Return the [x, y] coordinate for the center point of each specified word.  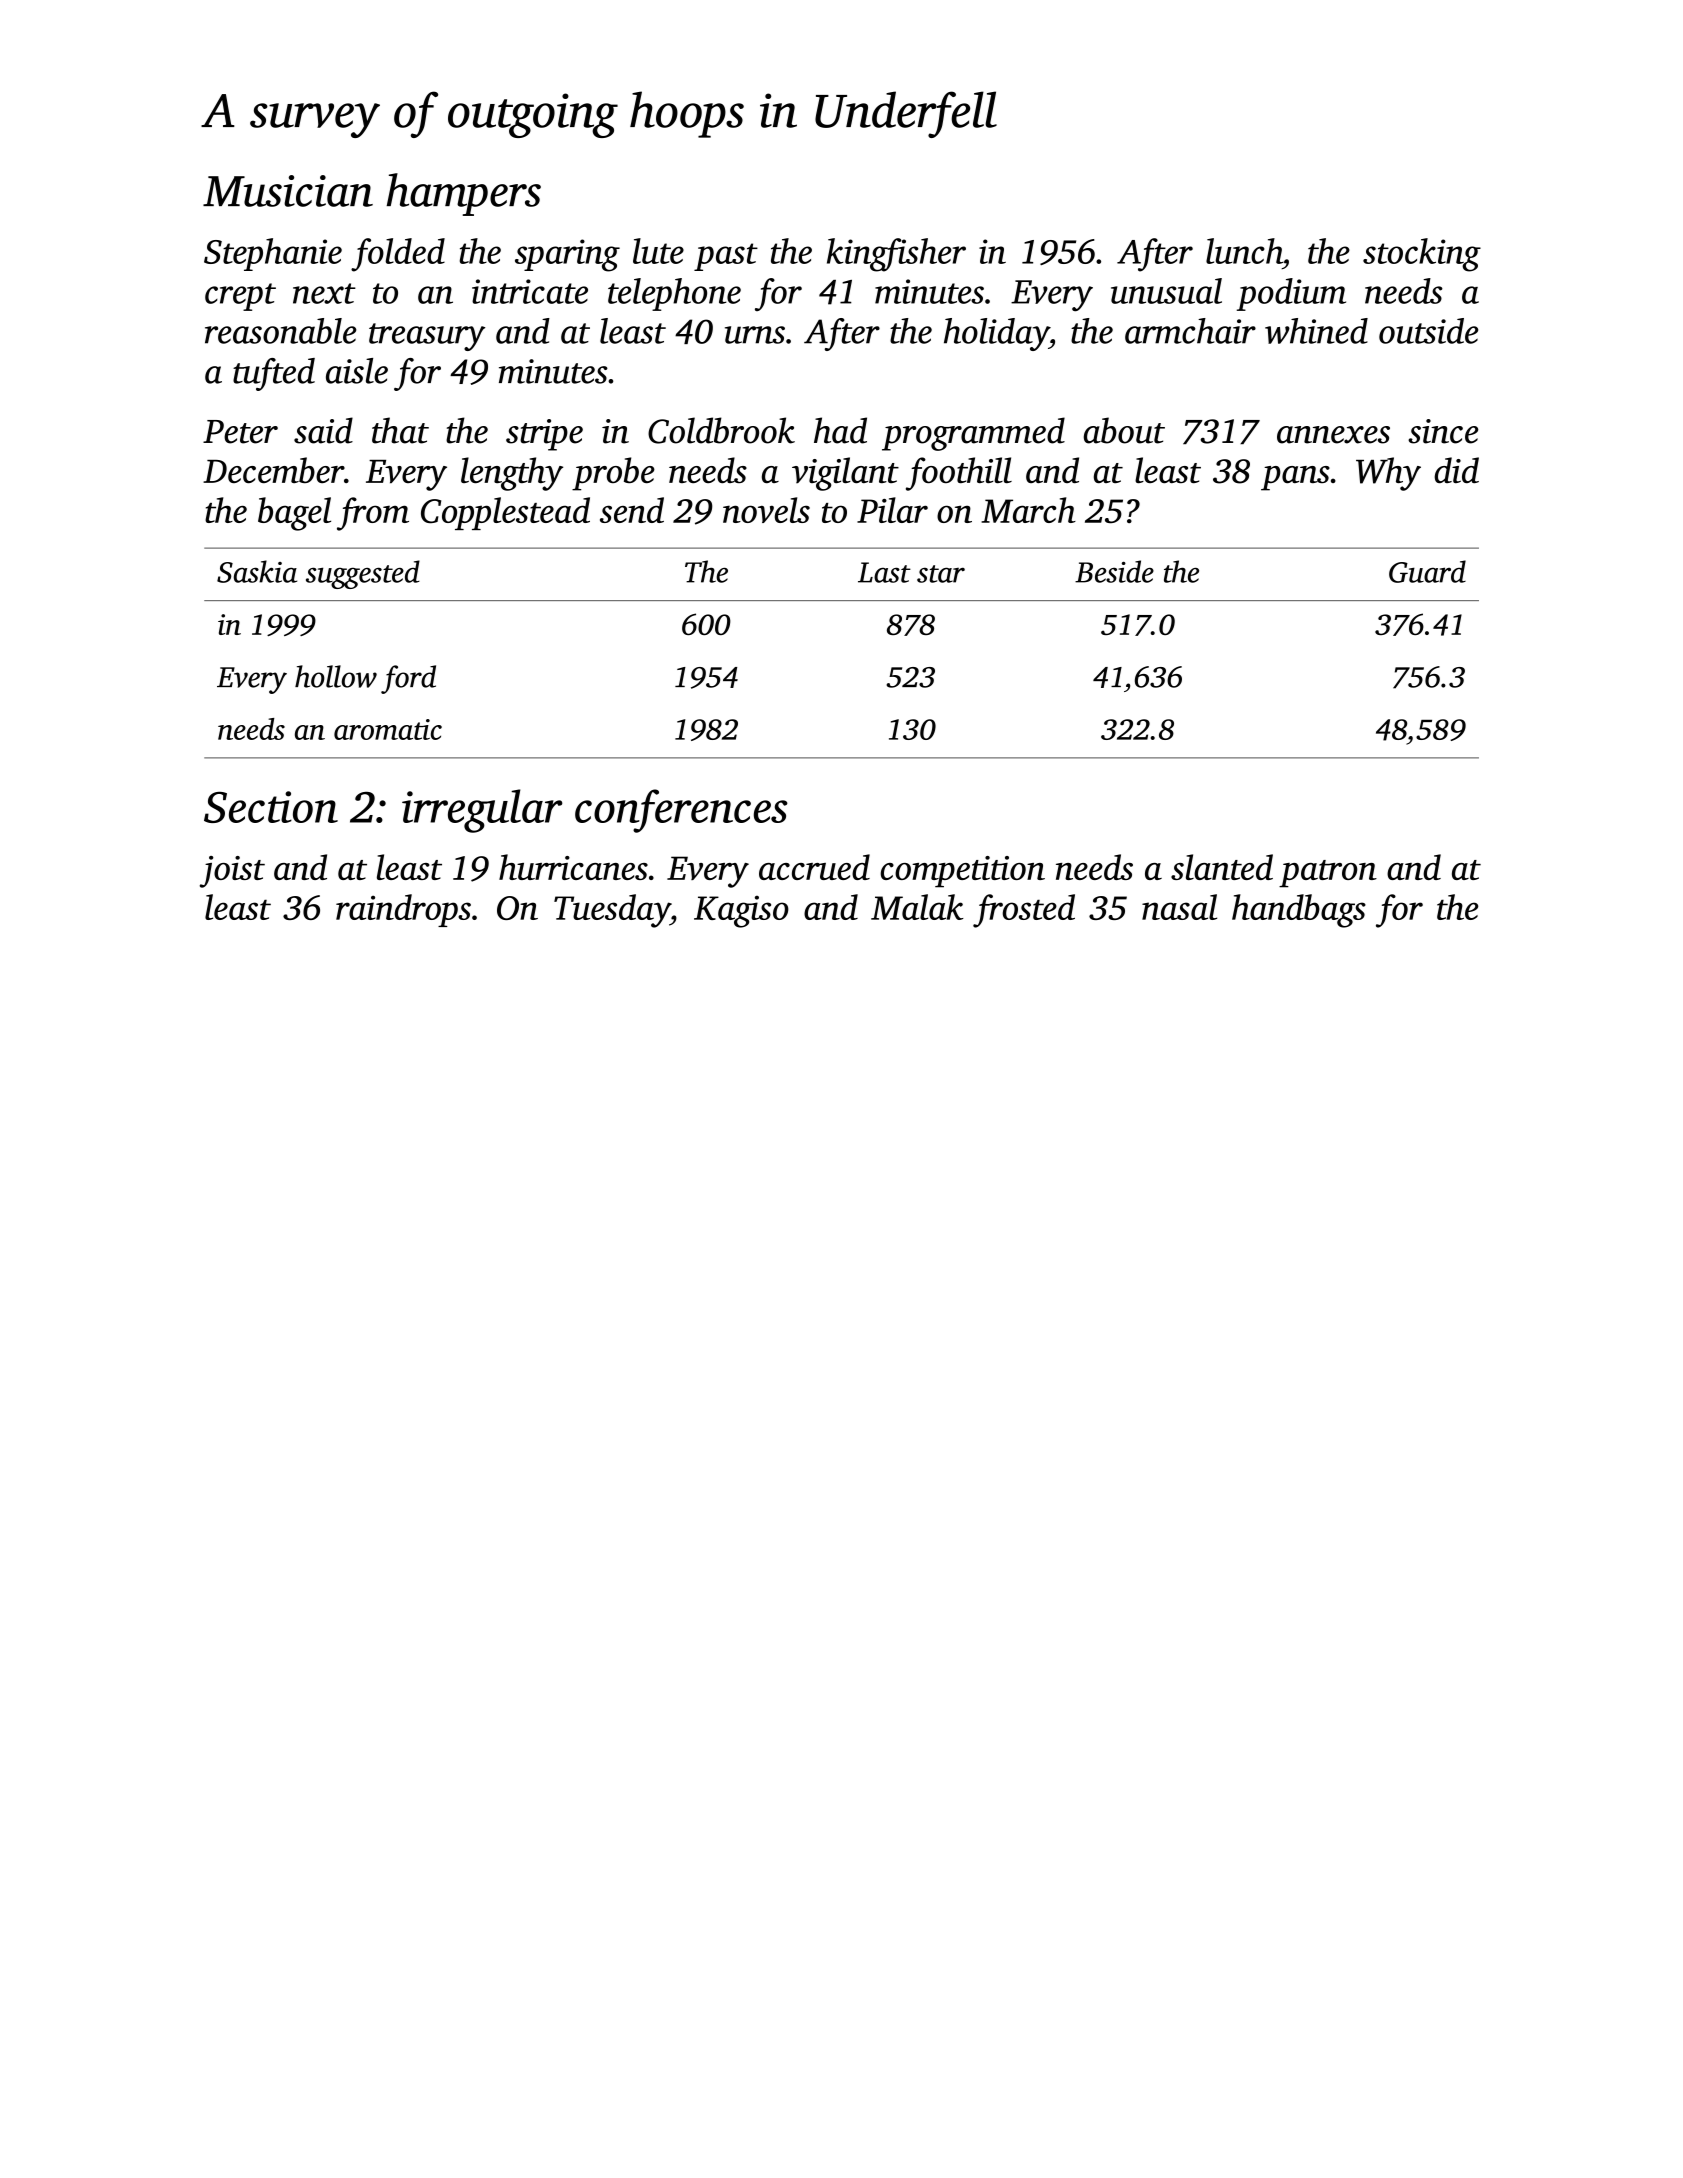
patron [1328, 874]
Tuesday [612, 911]
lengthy [512, 474]
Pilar [892, 510]
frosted [1024, 911]
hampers [463, 194]
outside [1428, 331]
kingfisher [896, 255]
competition [962, 872]
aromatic [388, 729]
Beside [1114, 571]
